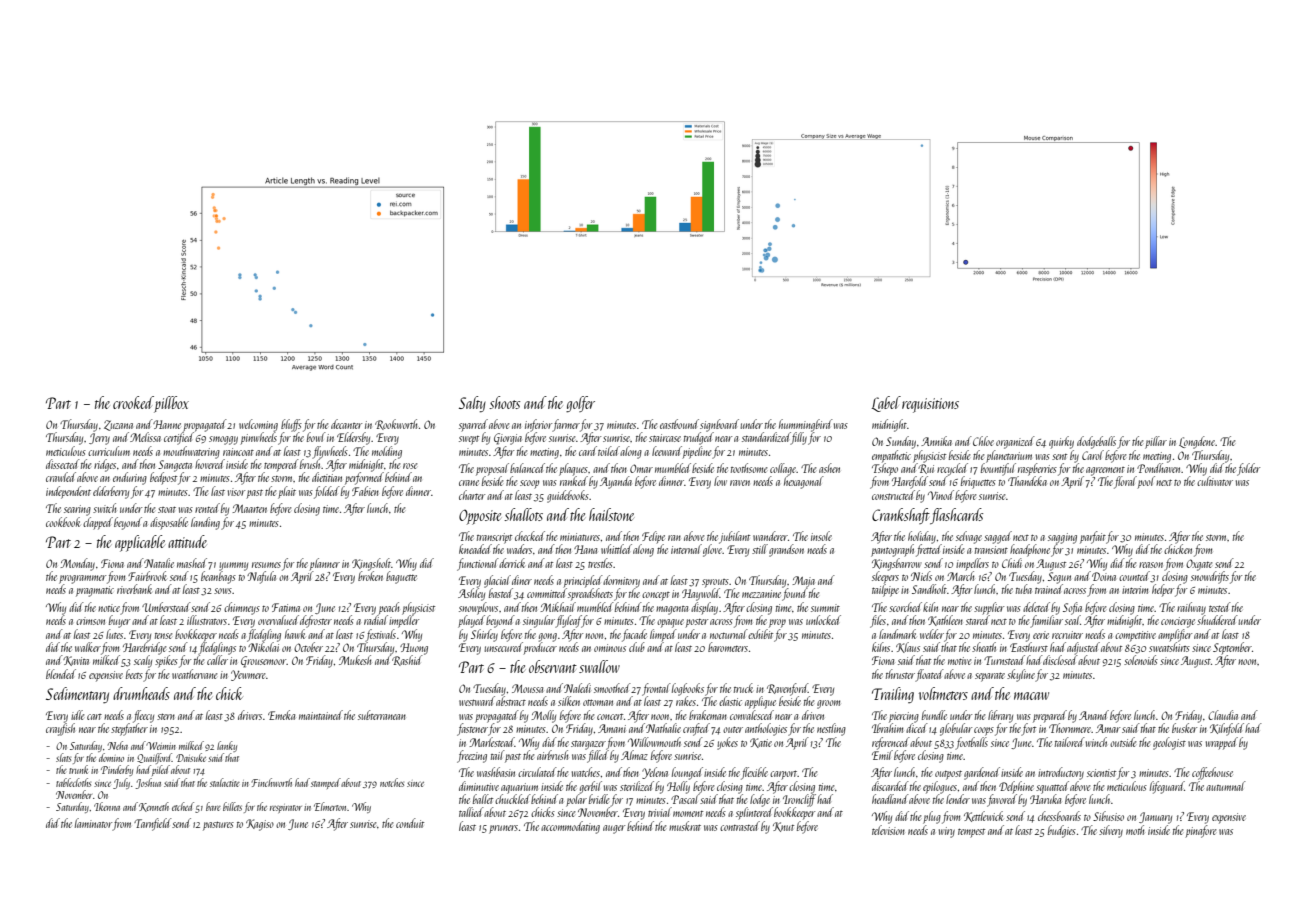  What do you see at coordinates (260, 825) in the screenshot?
I see `Kagiso` at bounding box center [260, 825].
